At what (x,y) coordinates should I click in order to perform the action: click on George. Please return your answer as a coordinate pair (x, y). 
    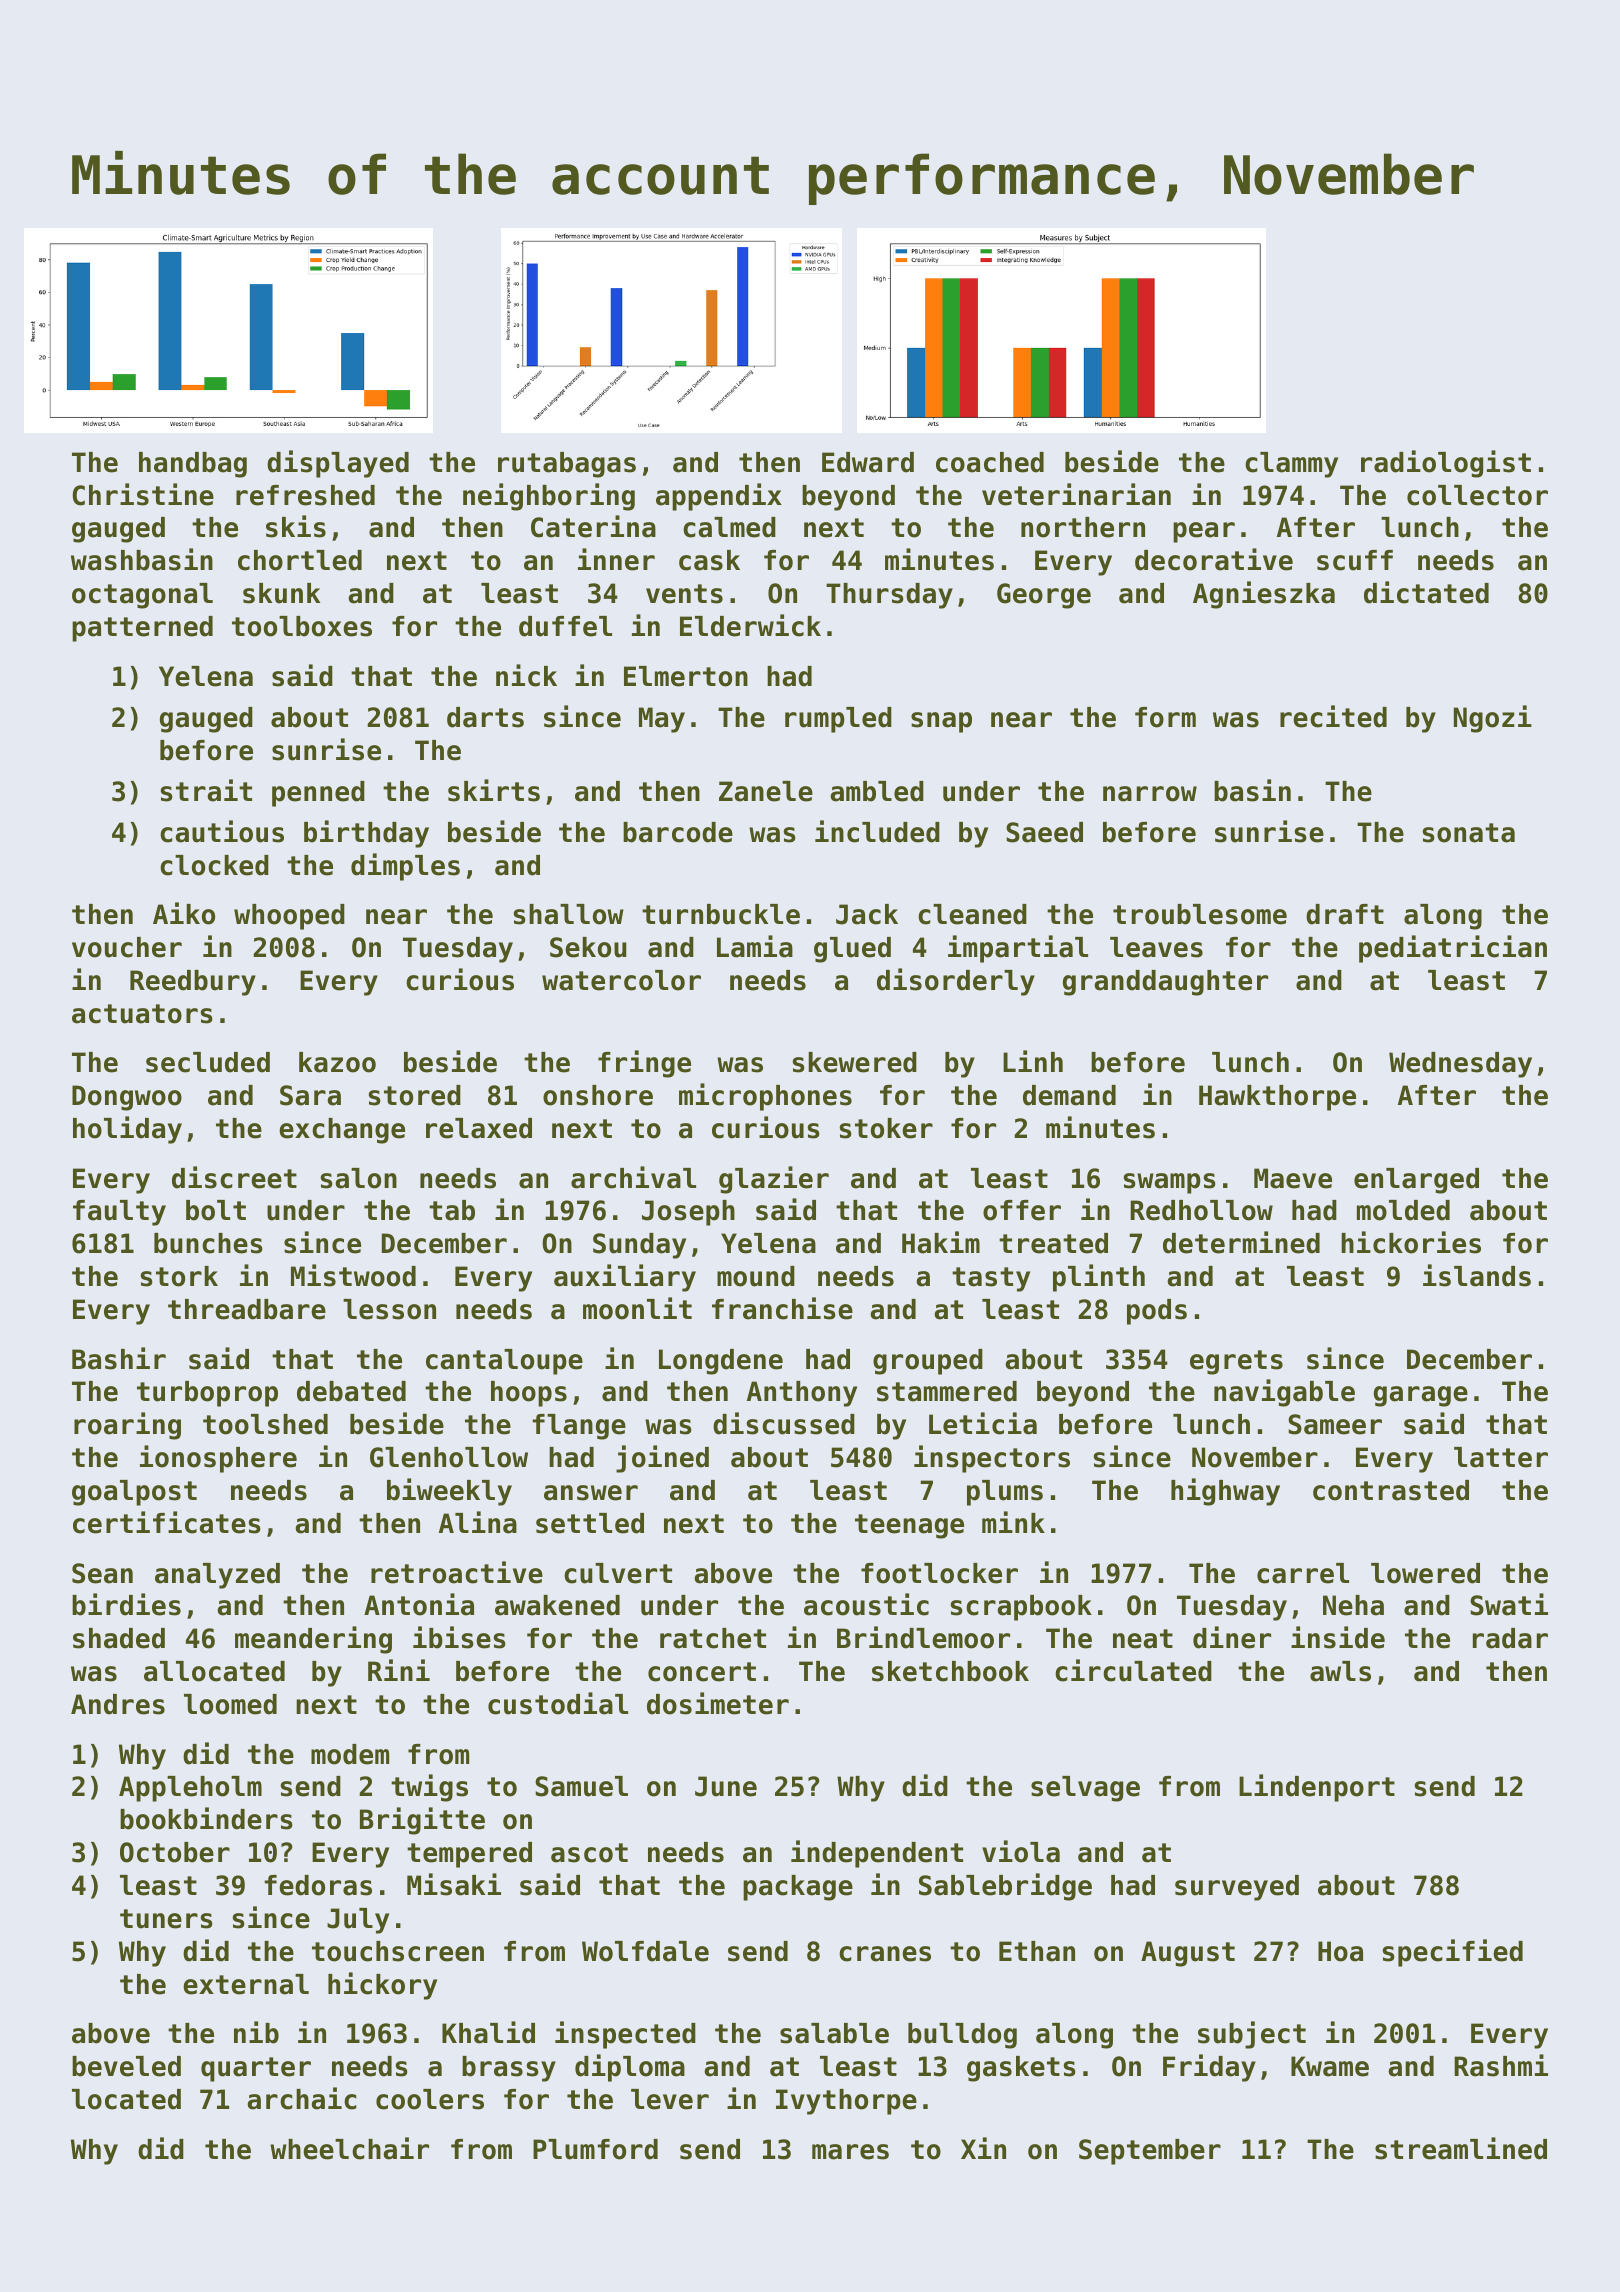
    Looking at the image, I should click on (1044, 596).
